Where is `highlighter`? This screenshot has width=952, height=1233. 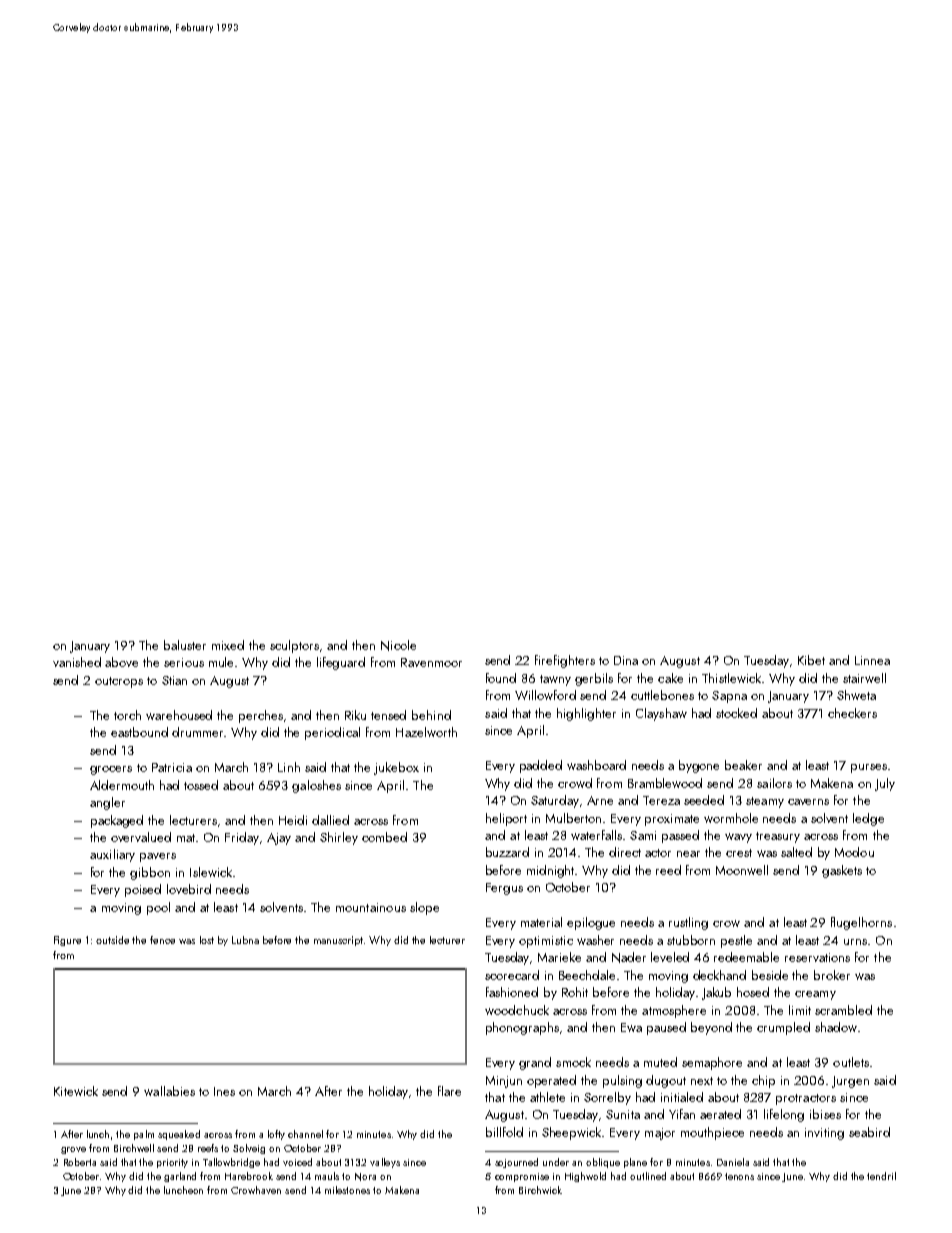 highlighter is located at coordinates (586, 714).
